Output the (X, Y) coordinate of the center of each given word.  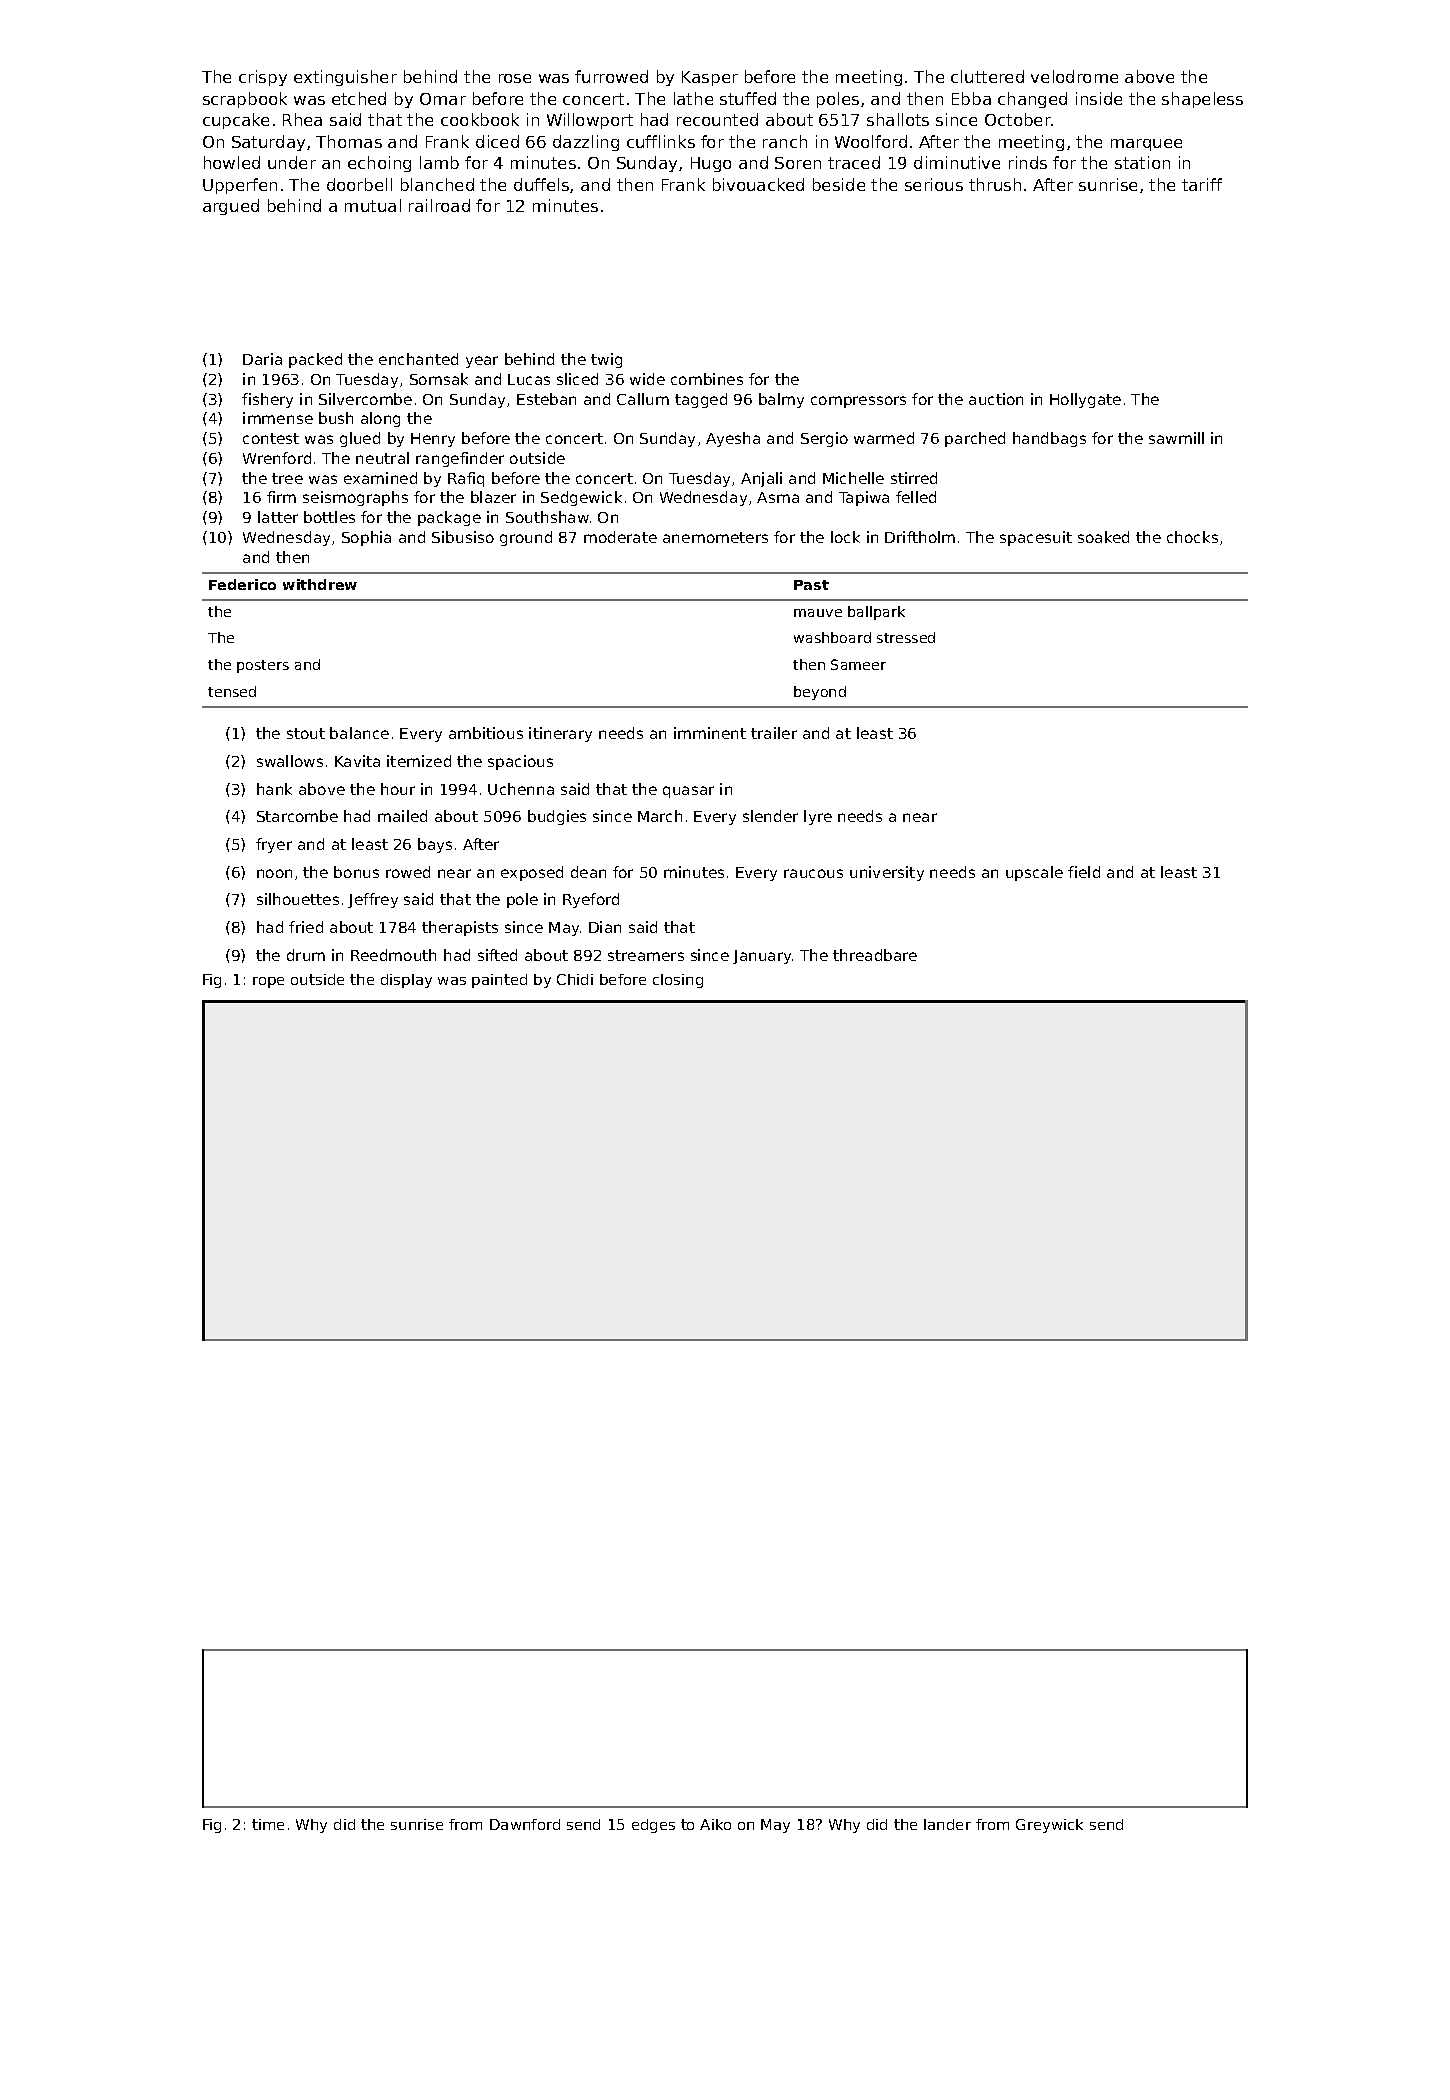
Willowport (590, 121)
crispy (263, 78)
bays (435, 845)
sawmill (1176, 438)
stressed (906, 637)
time (268, 1824)
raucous (813, 873)
